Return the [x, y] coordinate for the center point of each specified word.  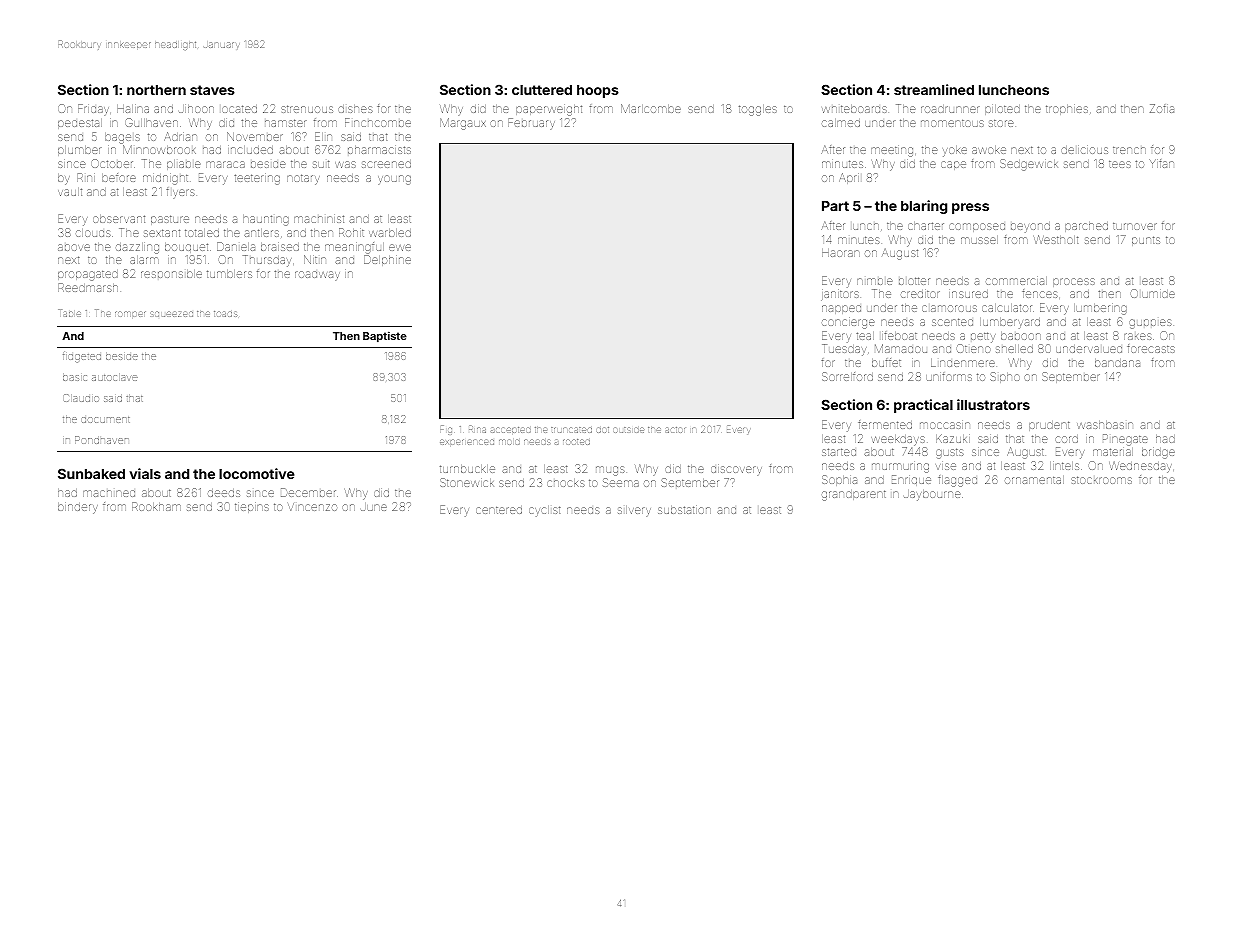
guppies [1150, 324]
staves [212, 90]
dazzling [137, 248]
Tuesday [844, 350]
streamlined [934, 89]
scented [952, 322]
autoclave [115, 377]
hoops [598, 91]
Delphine [387, 260]
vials [145, 473]
